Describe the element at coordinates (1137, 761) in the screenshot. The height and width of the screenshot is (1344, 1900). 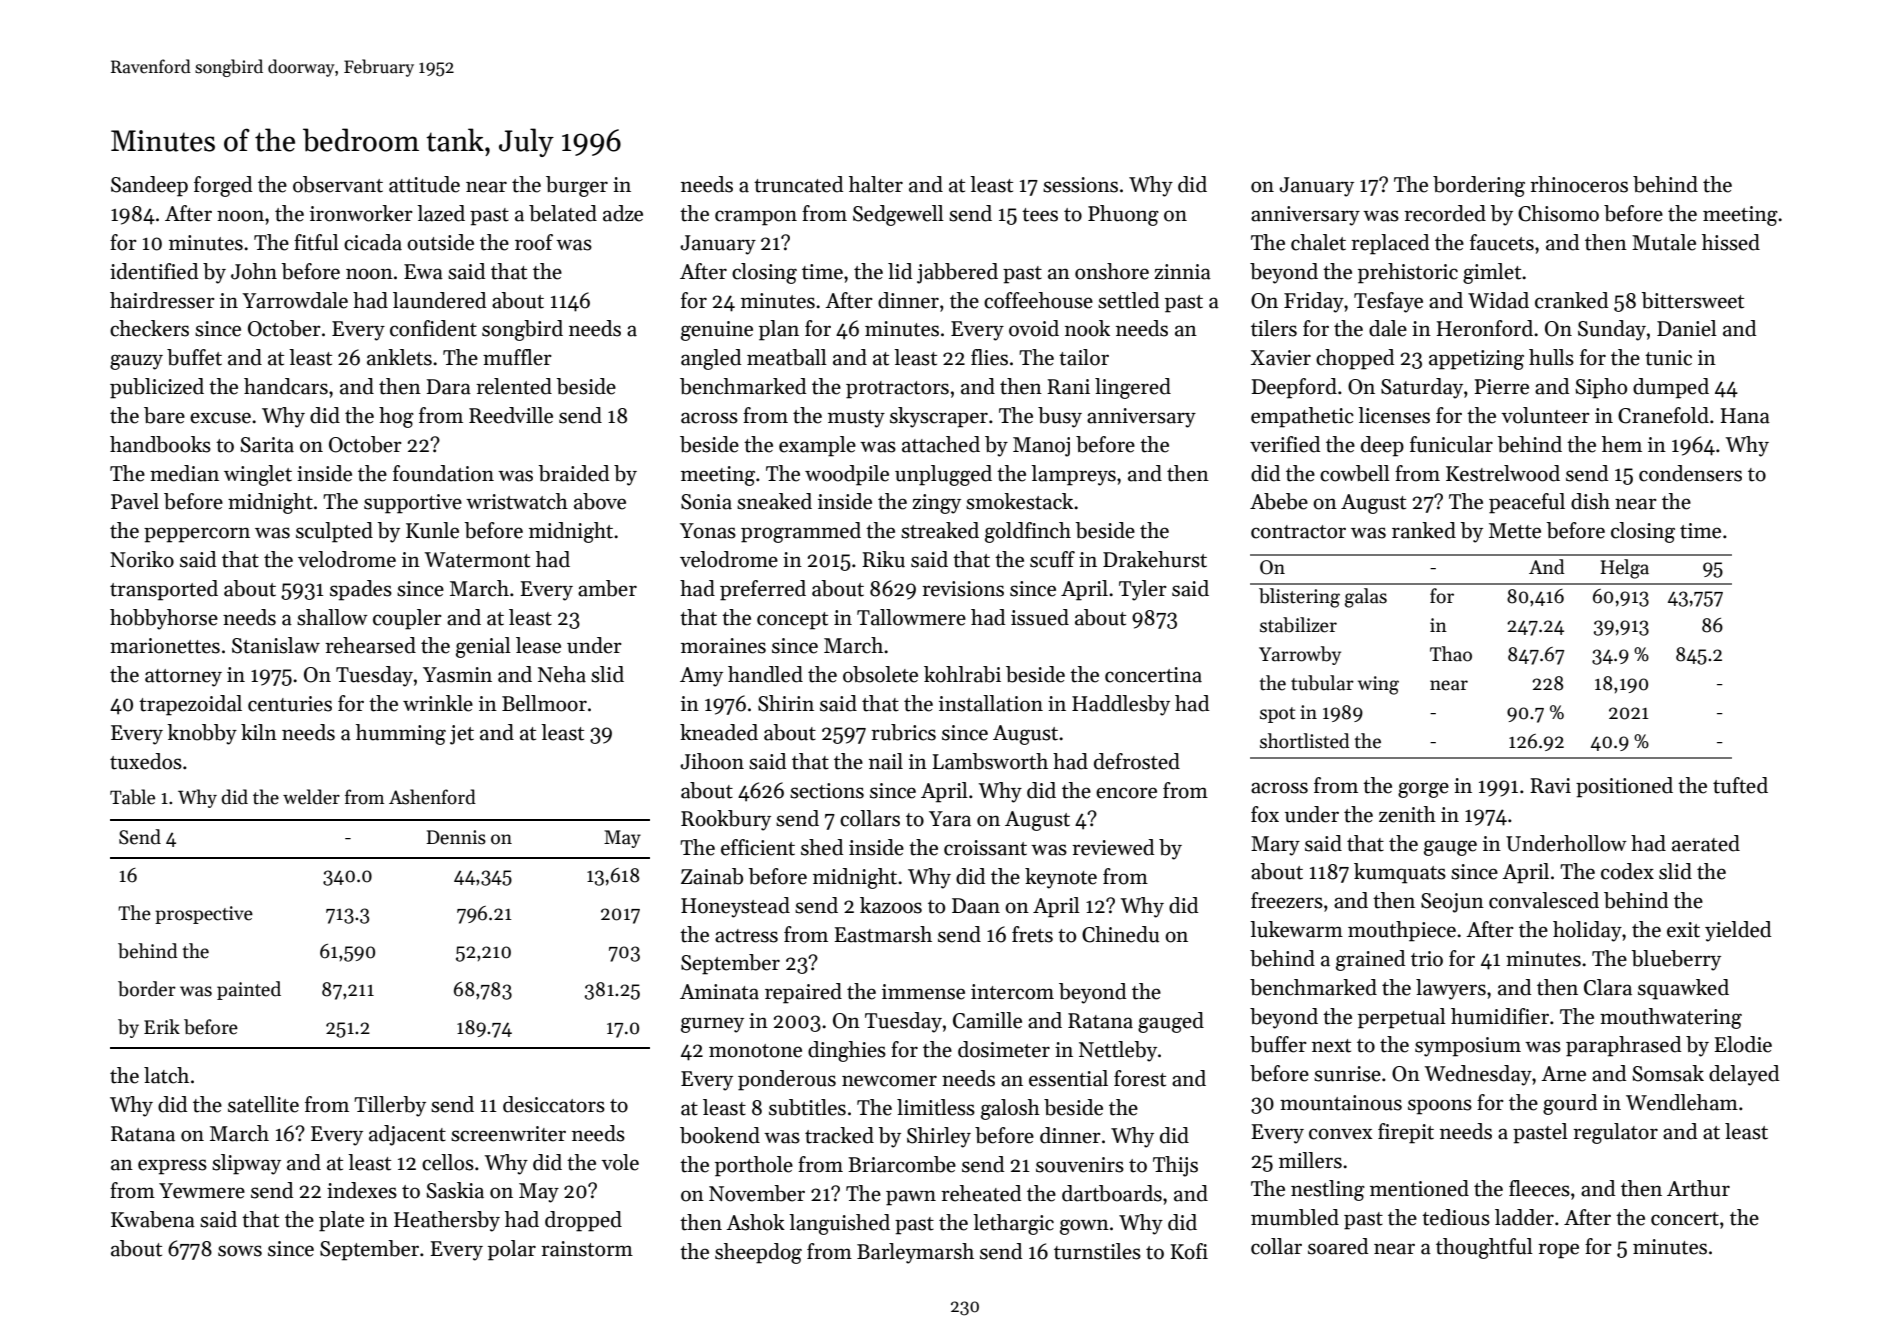
I see `defrosted` at that location.
